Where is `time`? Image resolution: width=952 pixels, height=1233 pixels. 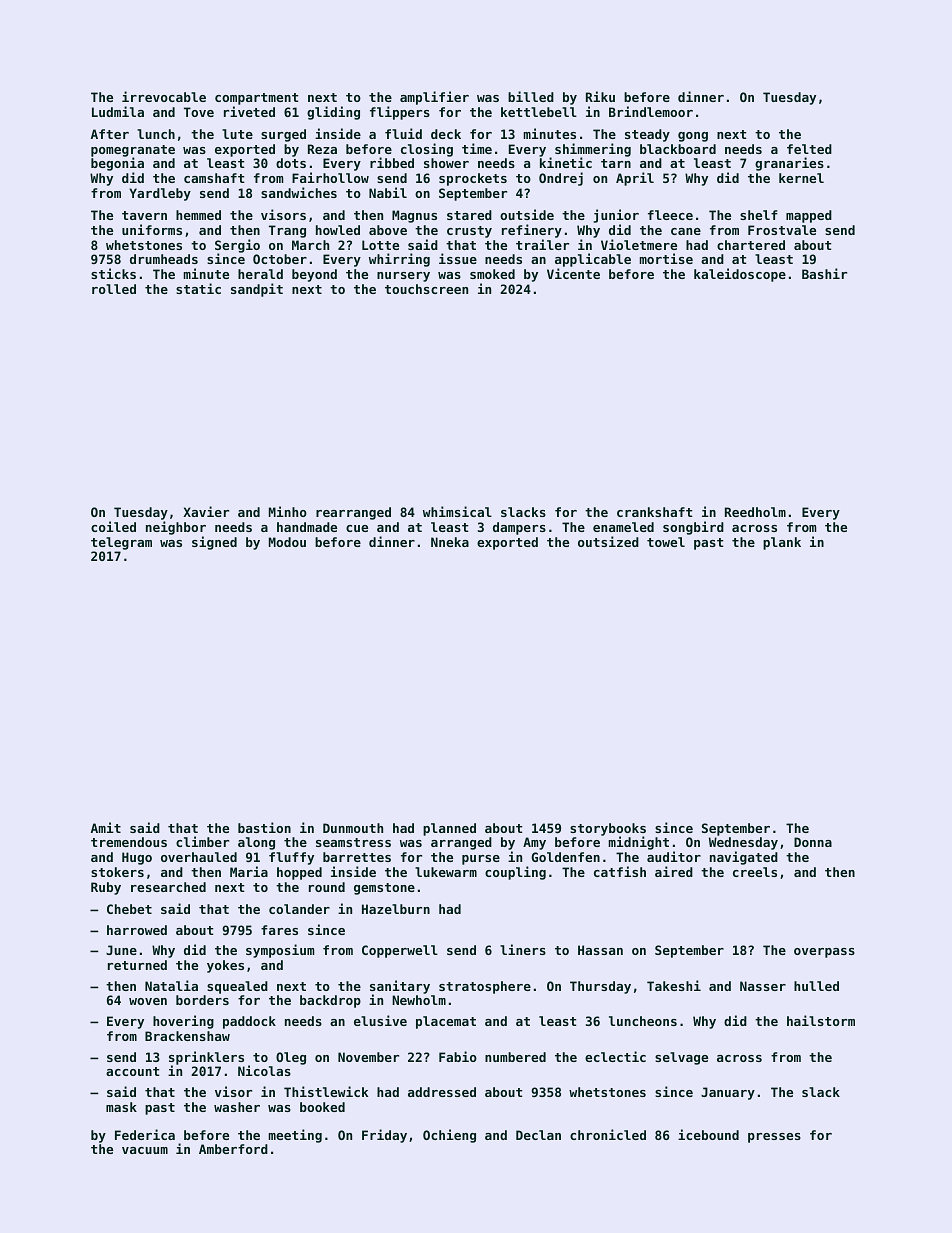 time is located at coordinates (477, 148).
